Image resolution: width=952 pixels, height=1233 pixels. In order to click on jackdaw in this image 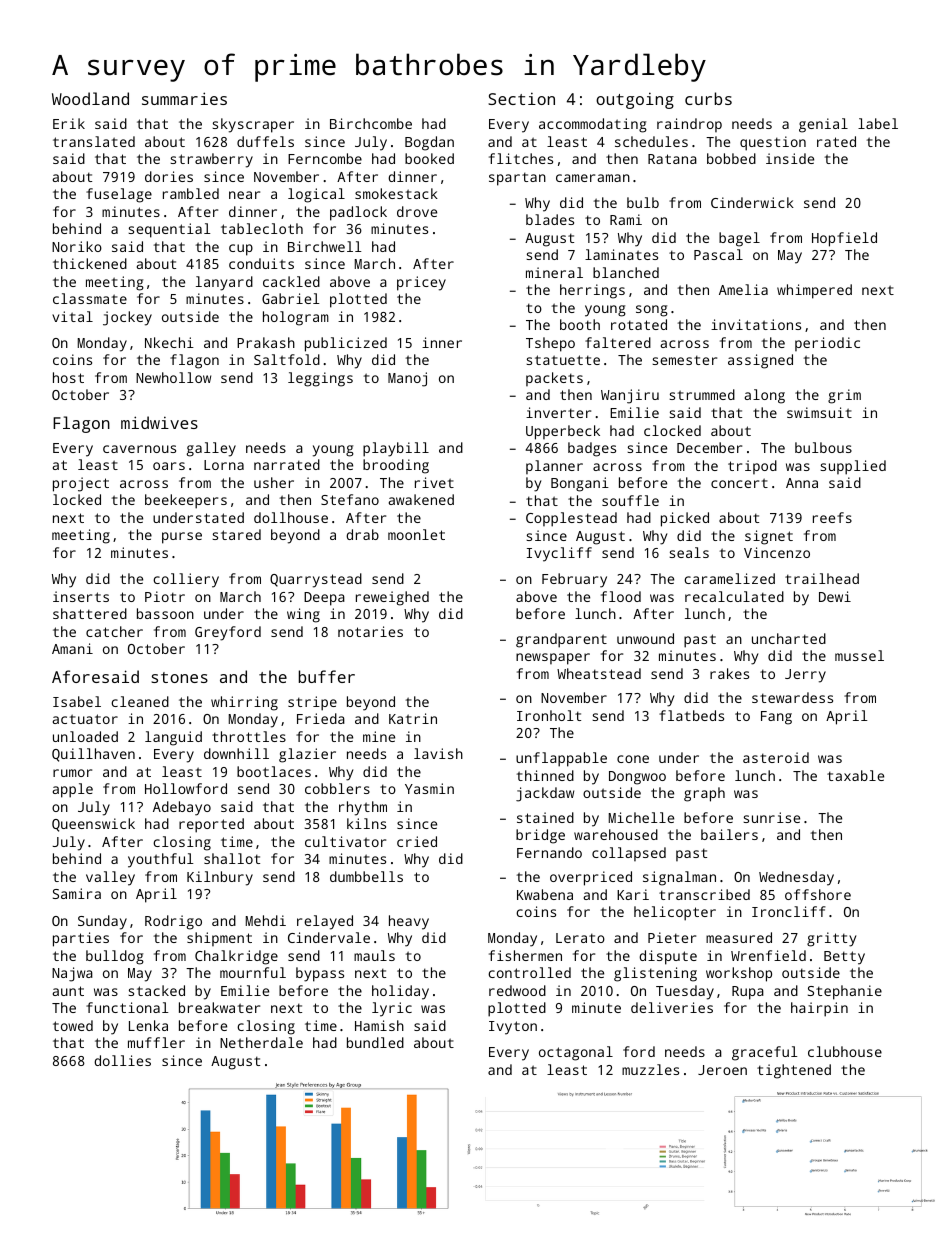, I will do `click(545, 794)`.
